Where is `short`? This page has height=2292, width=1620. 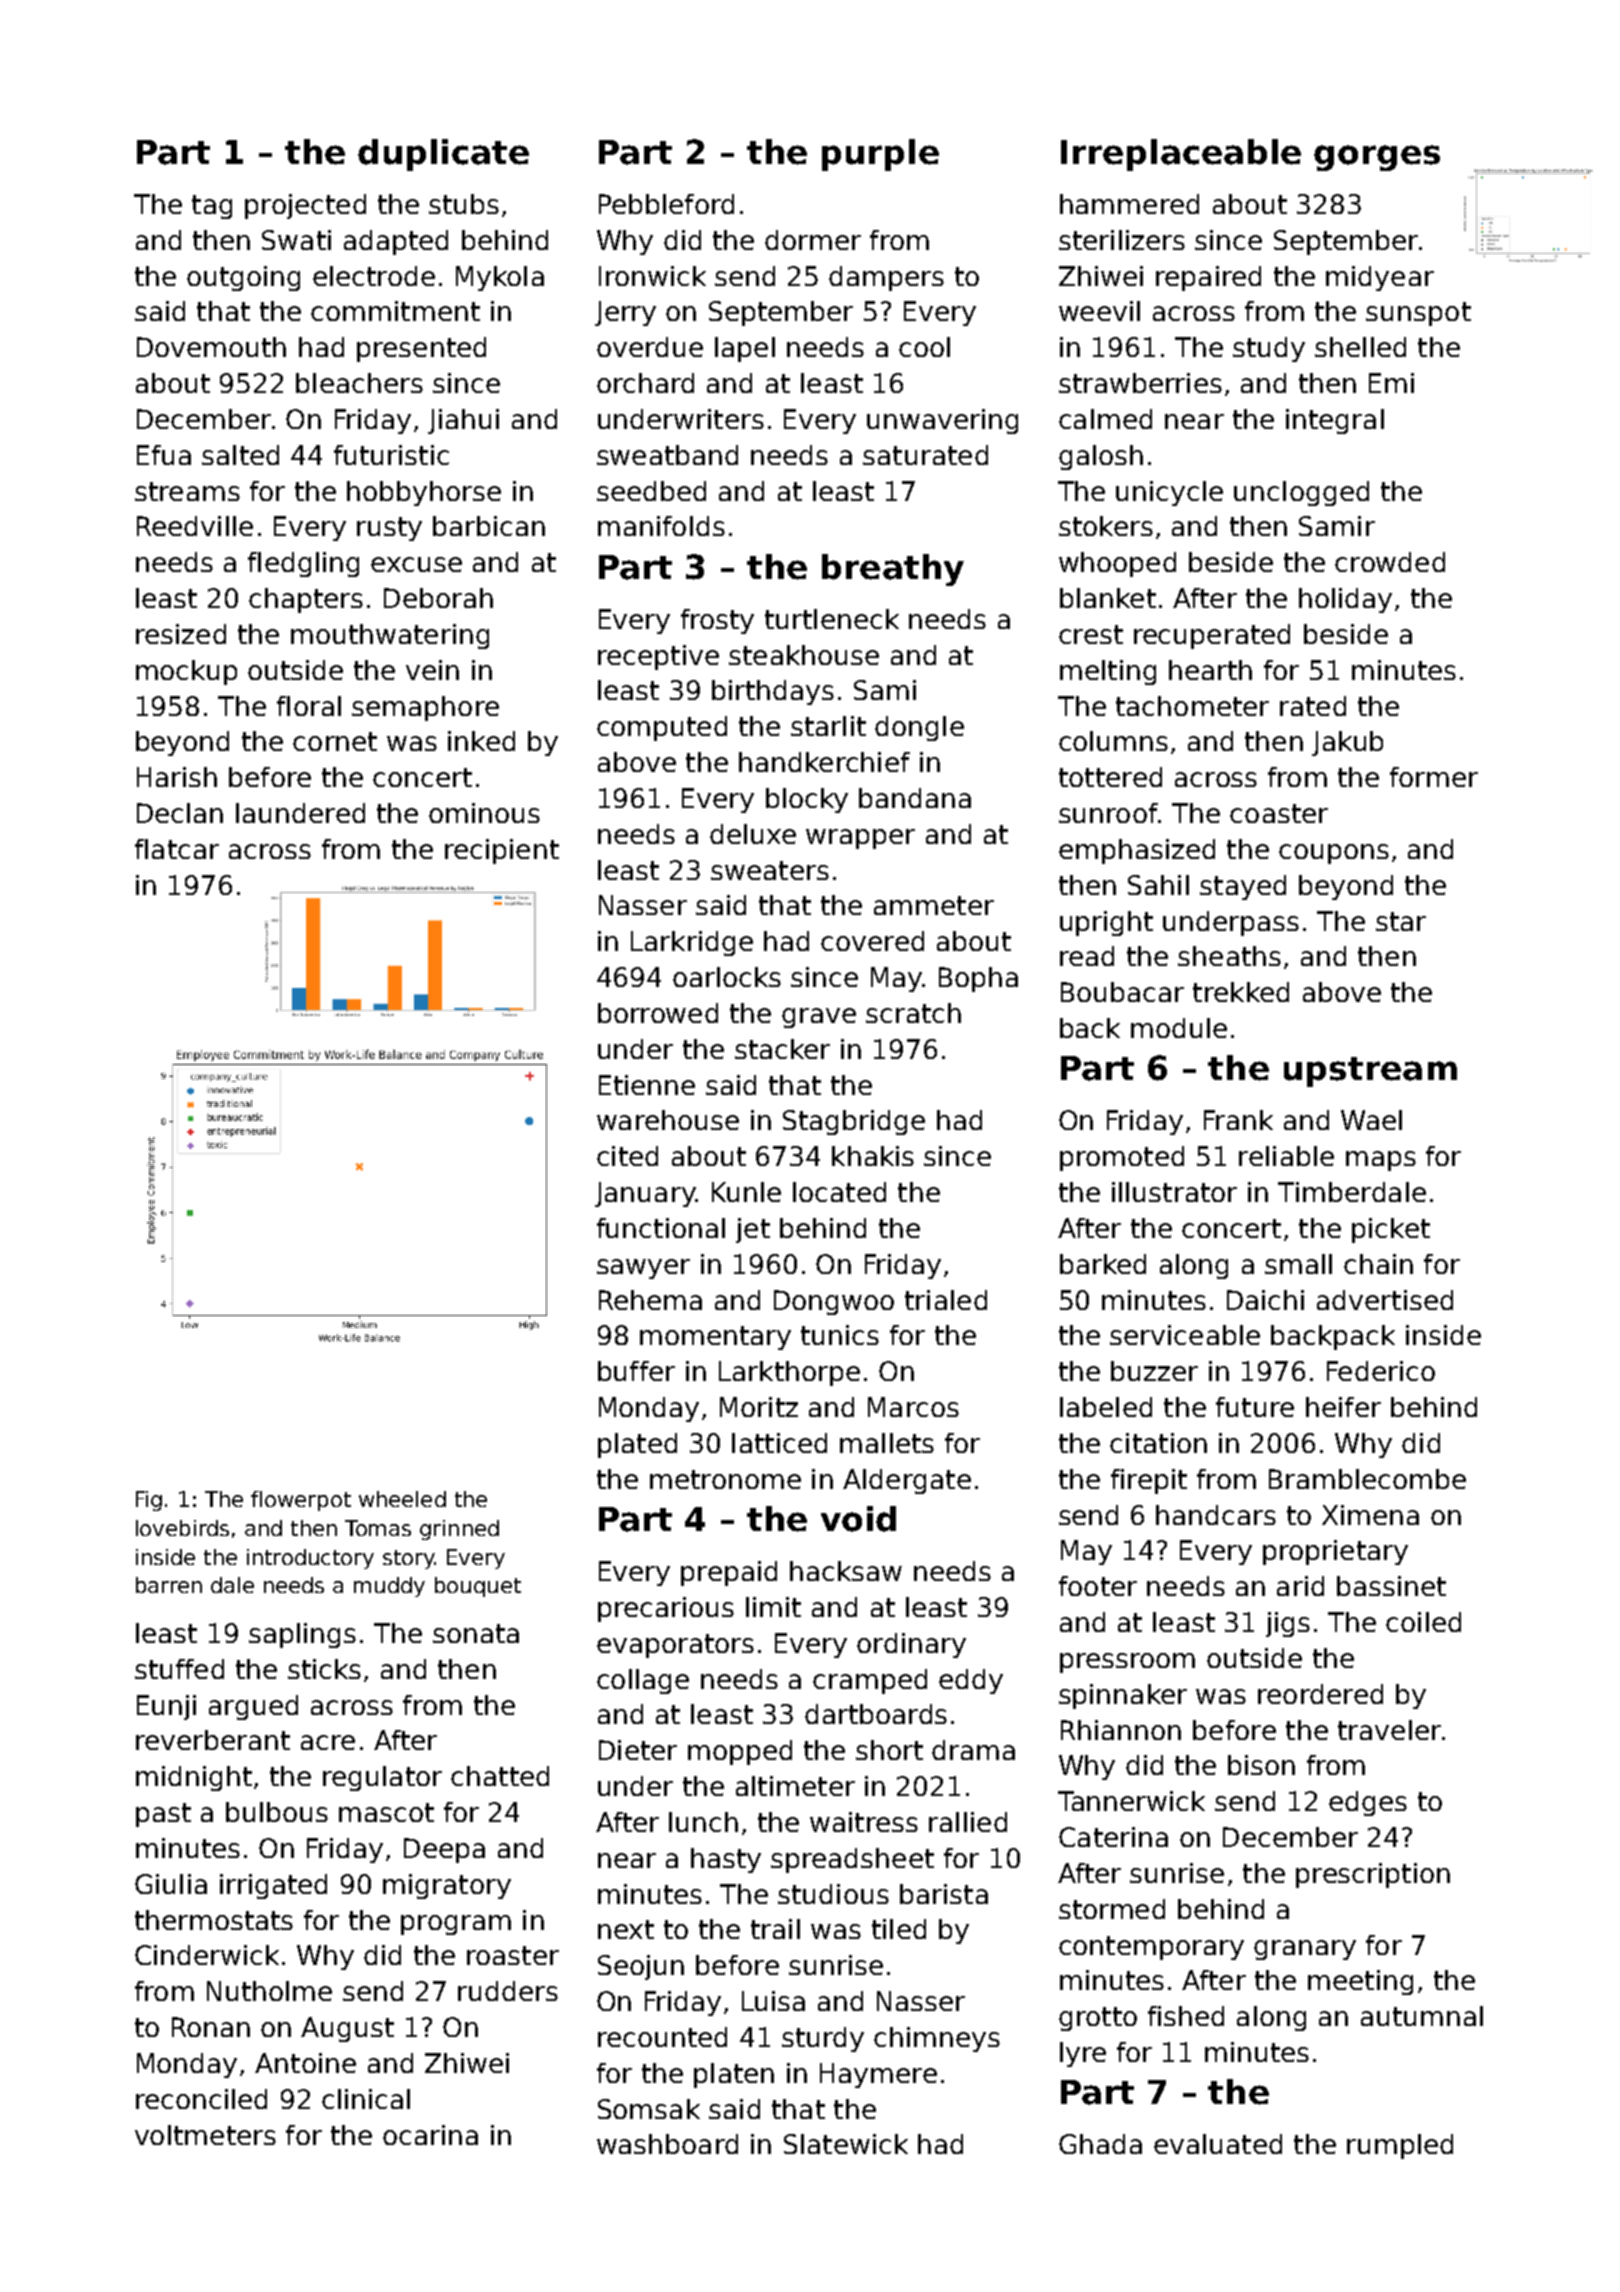 short is located at coordinates (889, 1750).
